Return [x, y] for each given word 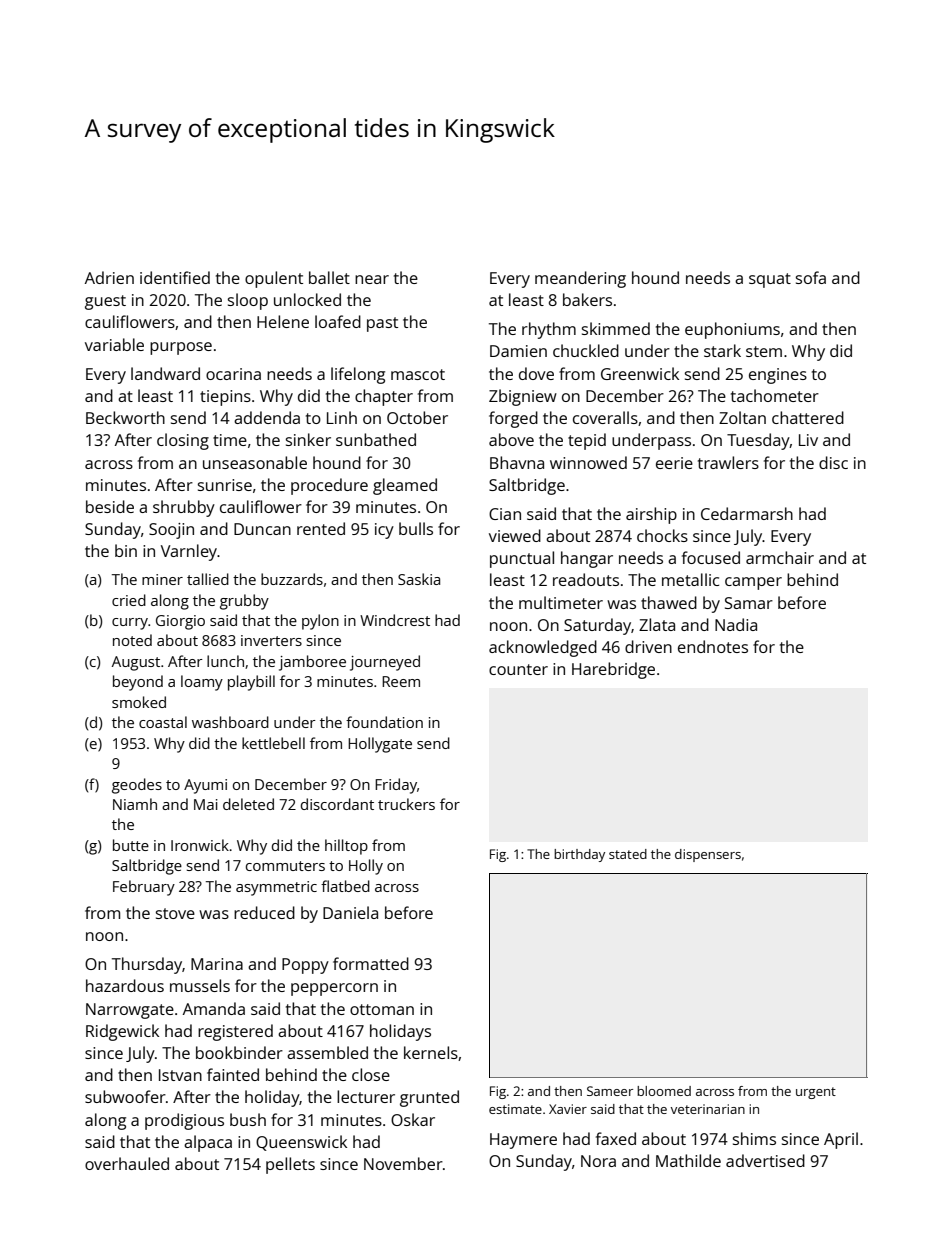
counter [518, 669]
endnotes [713, 646]
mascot [418, 374]
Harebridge [613, 670]
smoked [139, 702]
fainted [233, 1074]
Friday [396, 786]
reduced [264, 912]
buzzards [292, 579]
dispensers [708, 855]
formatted [371, 963]
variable [114, 344]
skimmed [616, 328]
